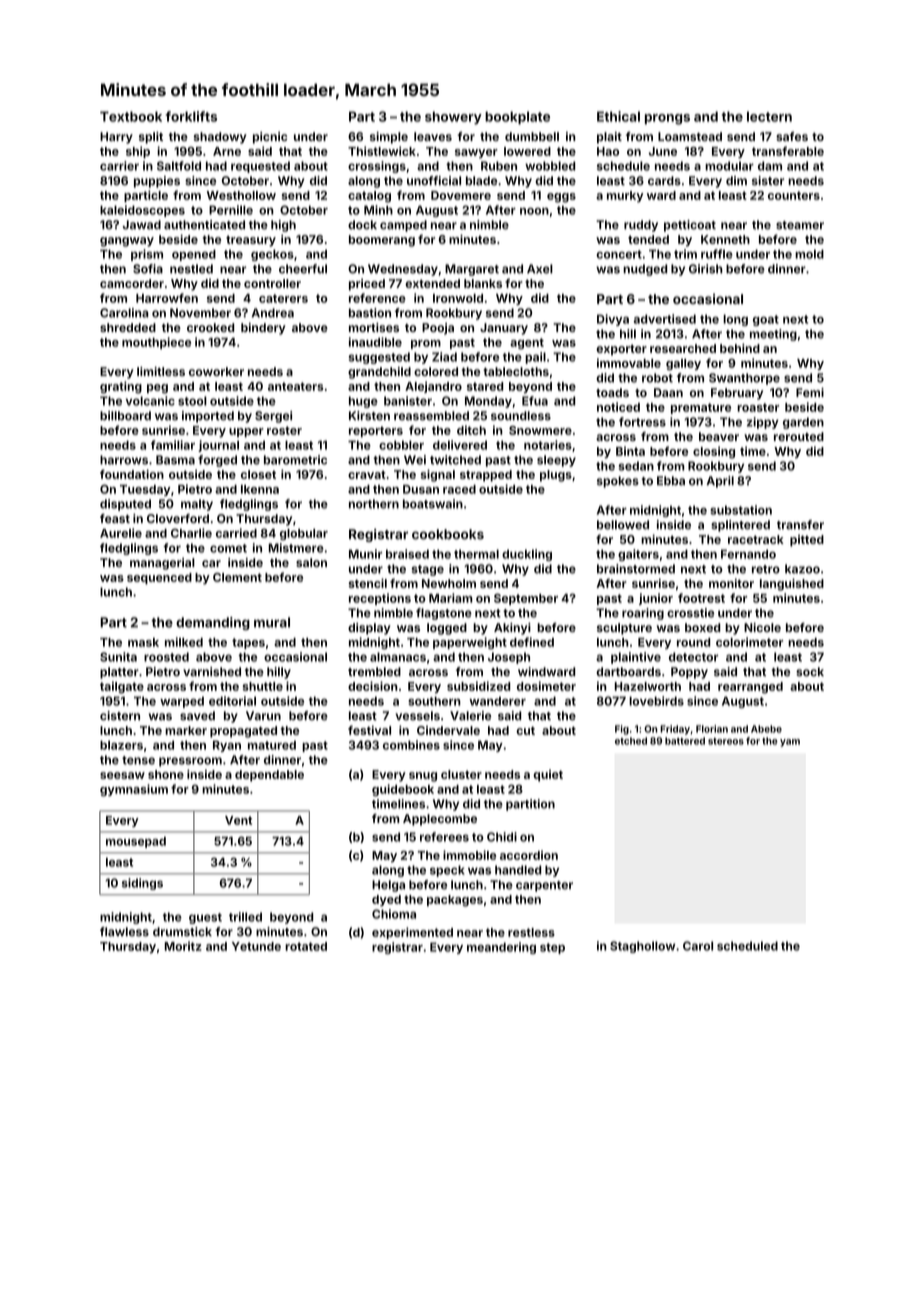 Image resolution: width=924 pixels, height=1308 pixels. I want to click on coworker, so click(216, 371).
